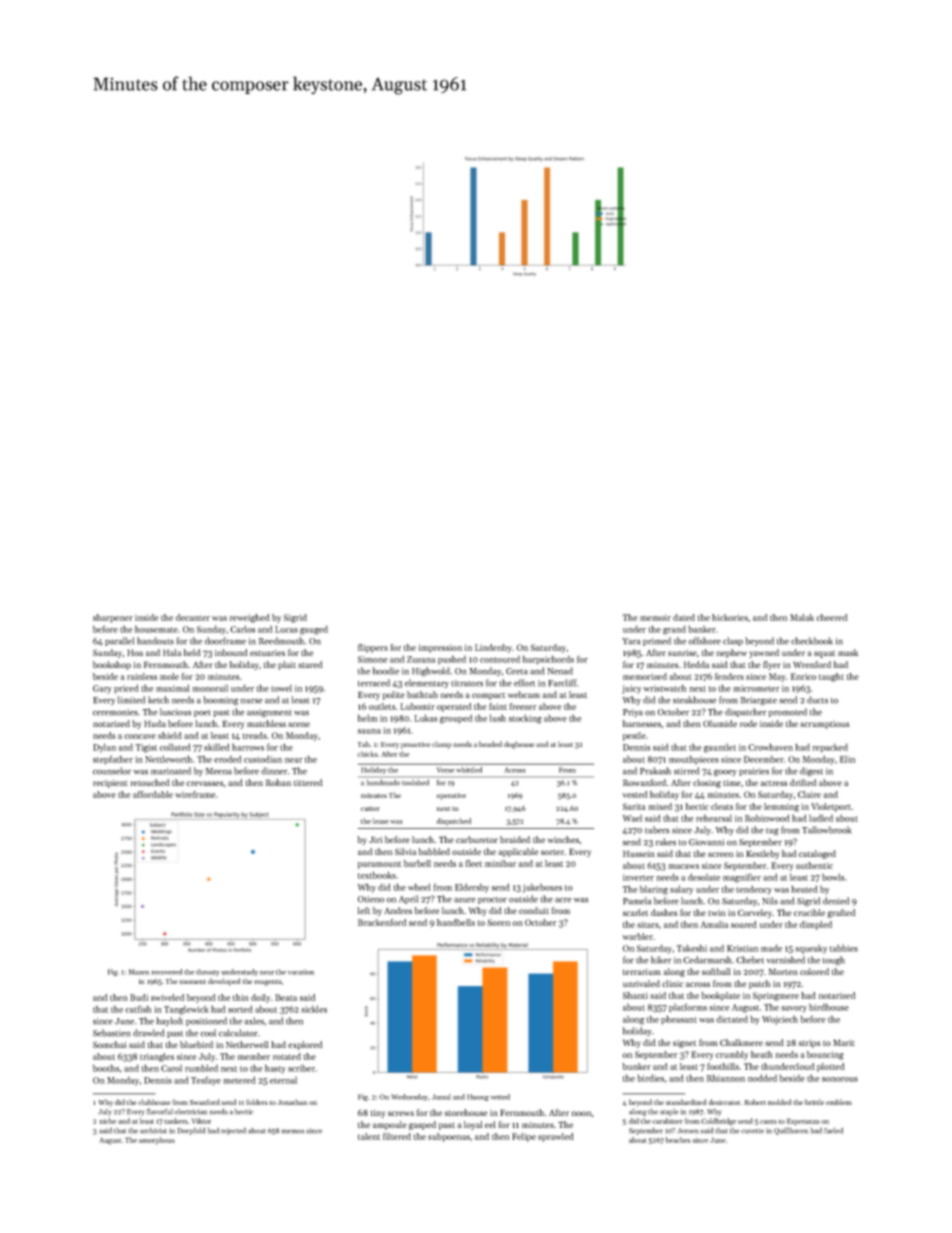 The height and width of the document is (1233, 952). Describe the element at coordinates (456, 922) in the document. I see `handbells` at that location.
